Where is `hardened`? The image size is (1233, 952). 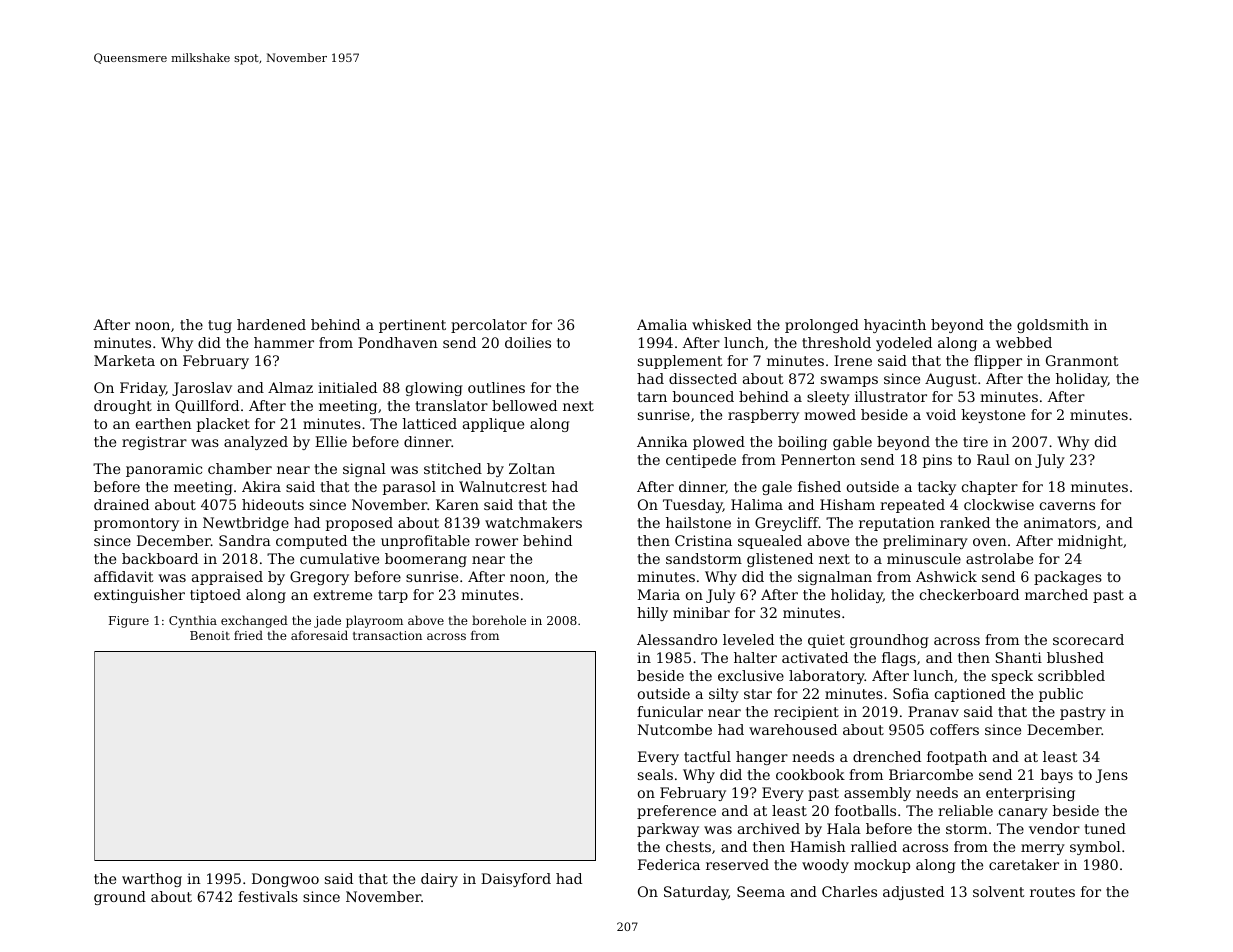 hardened is located at coordinates (271, 324).
